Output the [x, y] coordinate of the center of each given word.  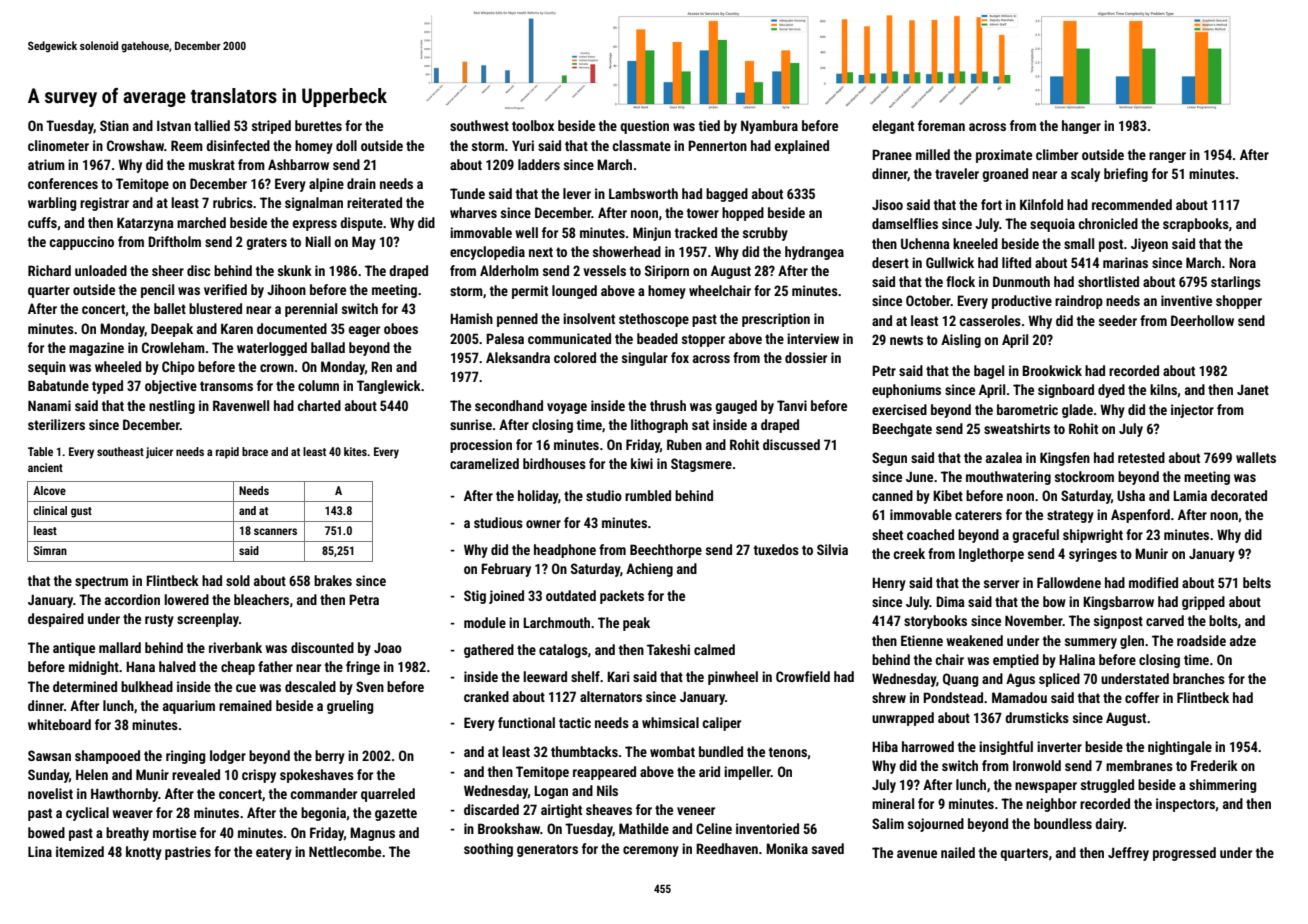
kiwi [642, 463]
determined [85, 686]
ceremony [651, 851]
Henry [889, 584]
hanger [1081, 127]
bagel [989, 372]
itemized [80, 851]
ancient [45, 467]
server [1001, 584]
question [644, 127]
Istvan [174, 125]
